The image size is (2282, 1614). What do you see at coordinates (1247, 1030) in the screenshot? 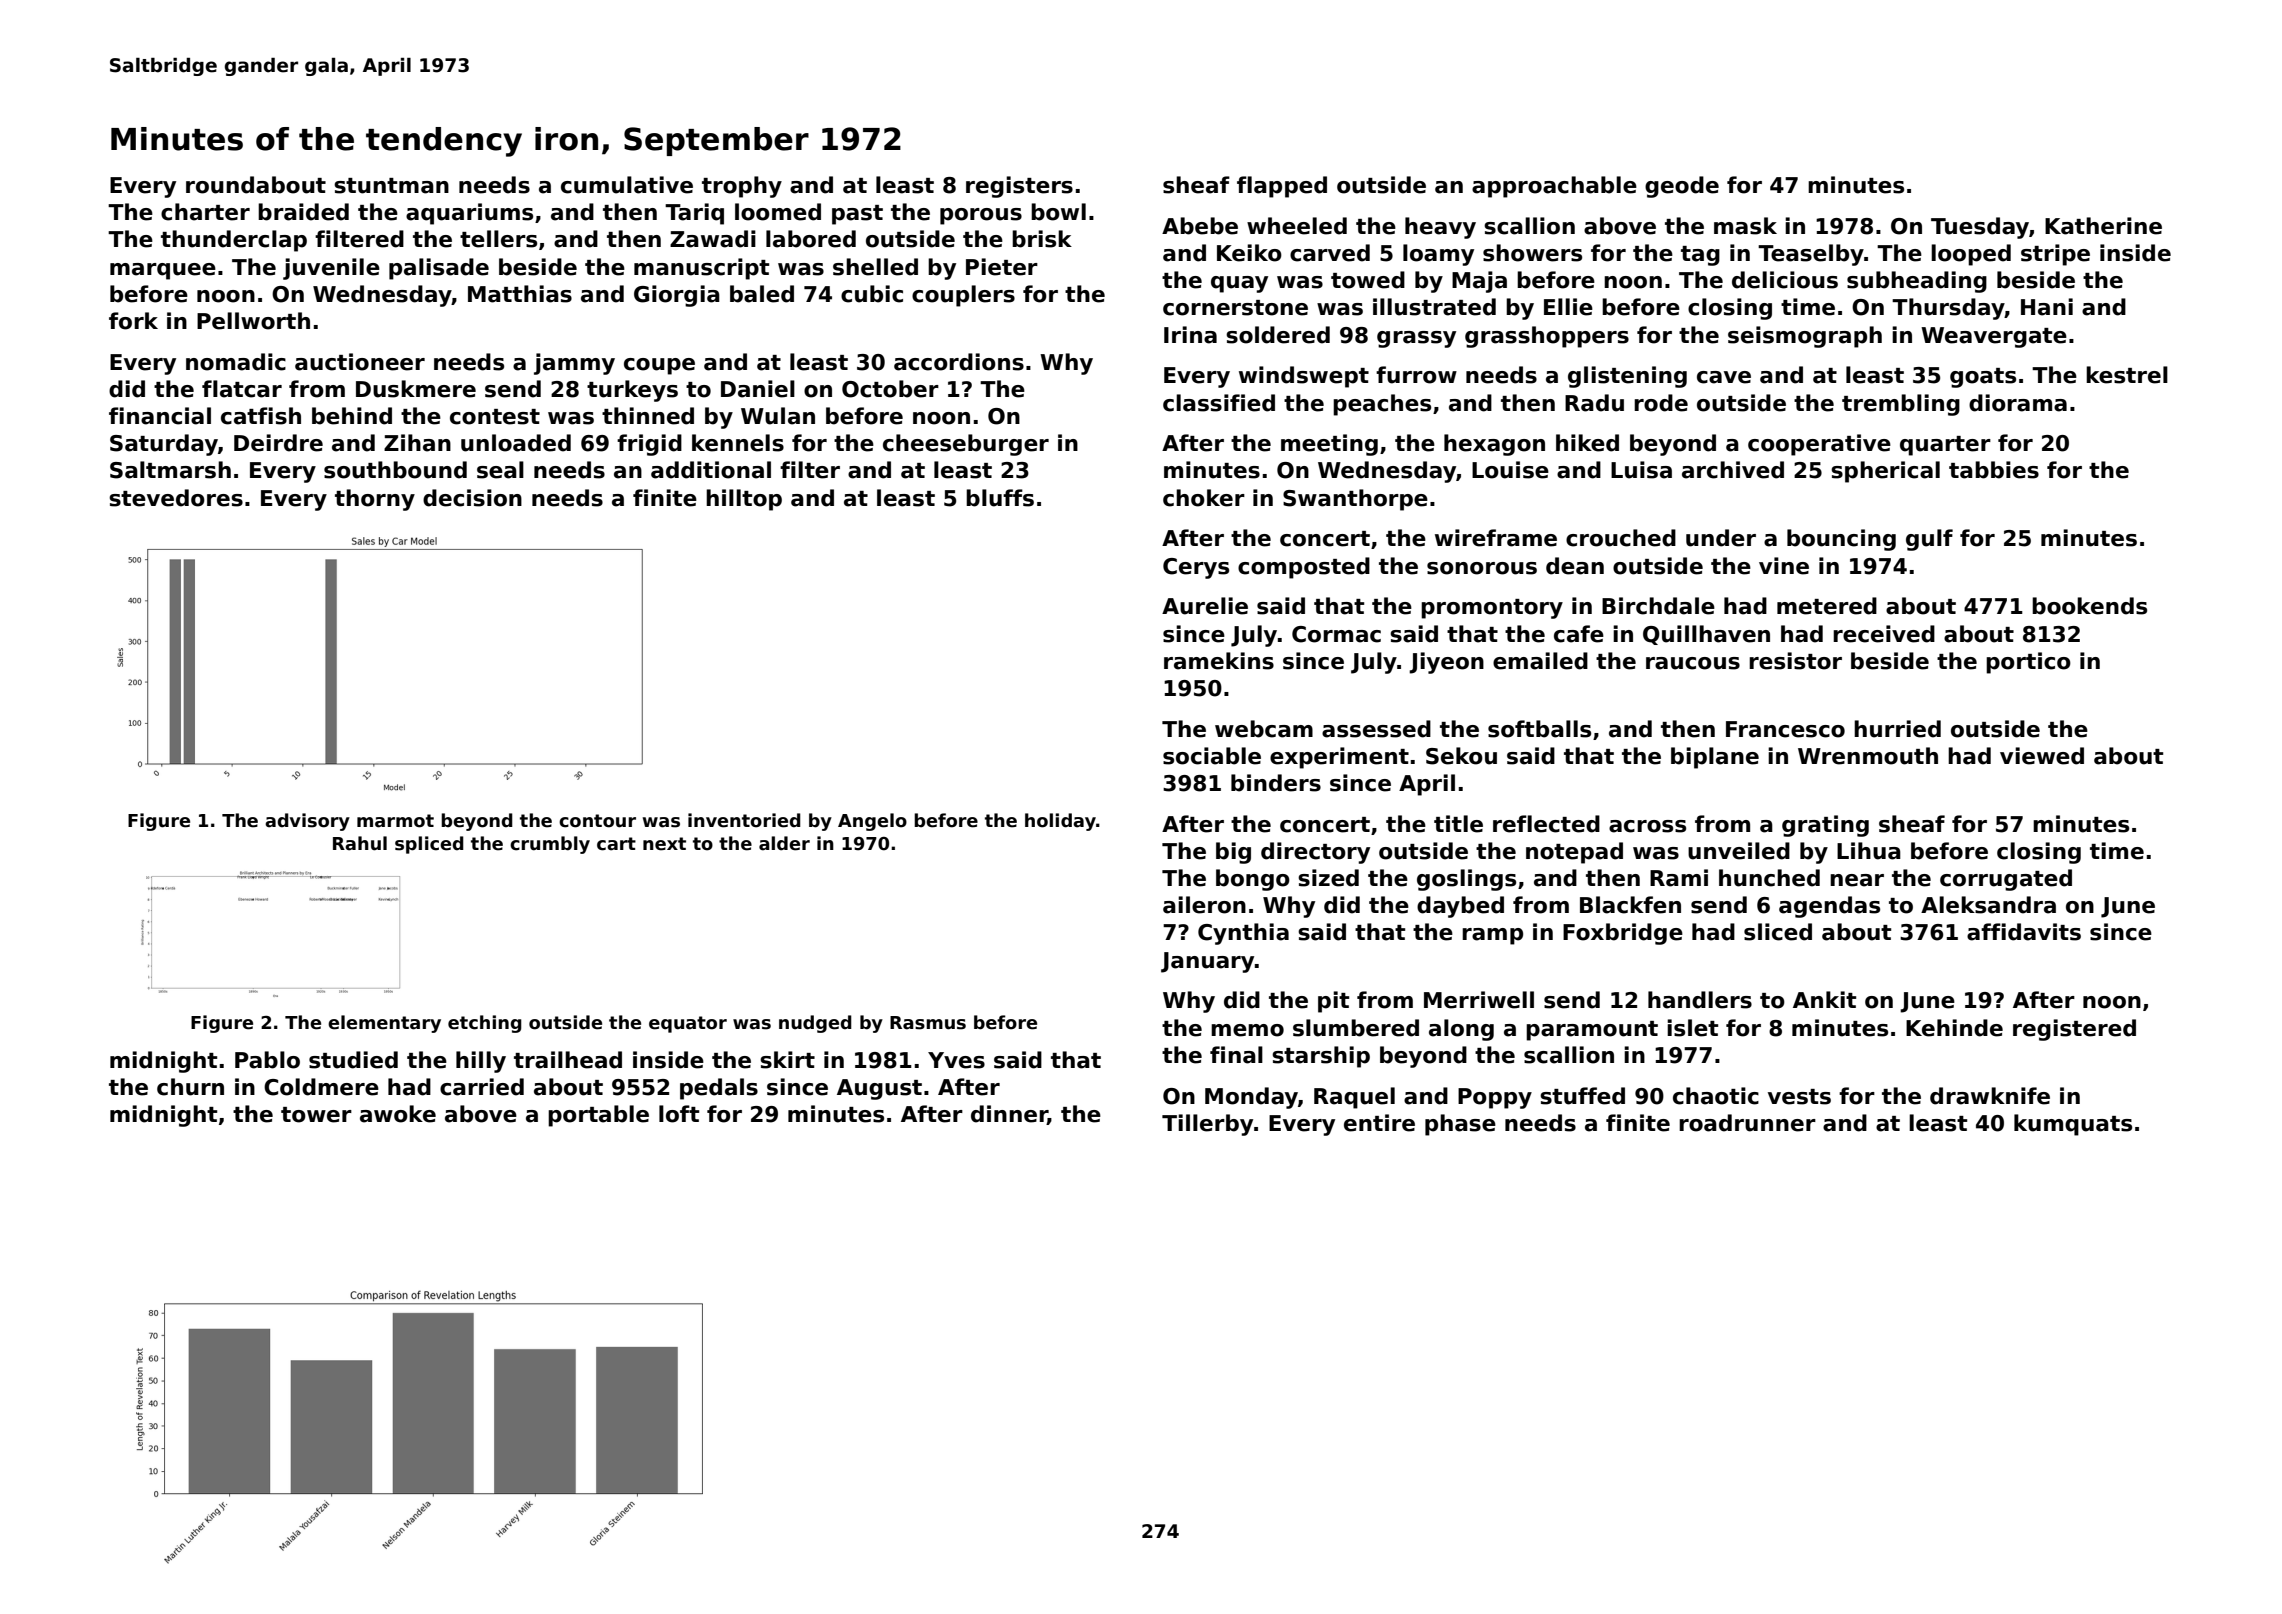
I see `memo` at bounding box center [1247, 1030].
